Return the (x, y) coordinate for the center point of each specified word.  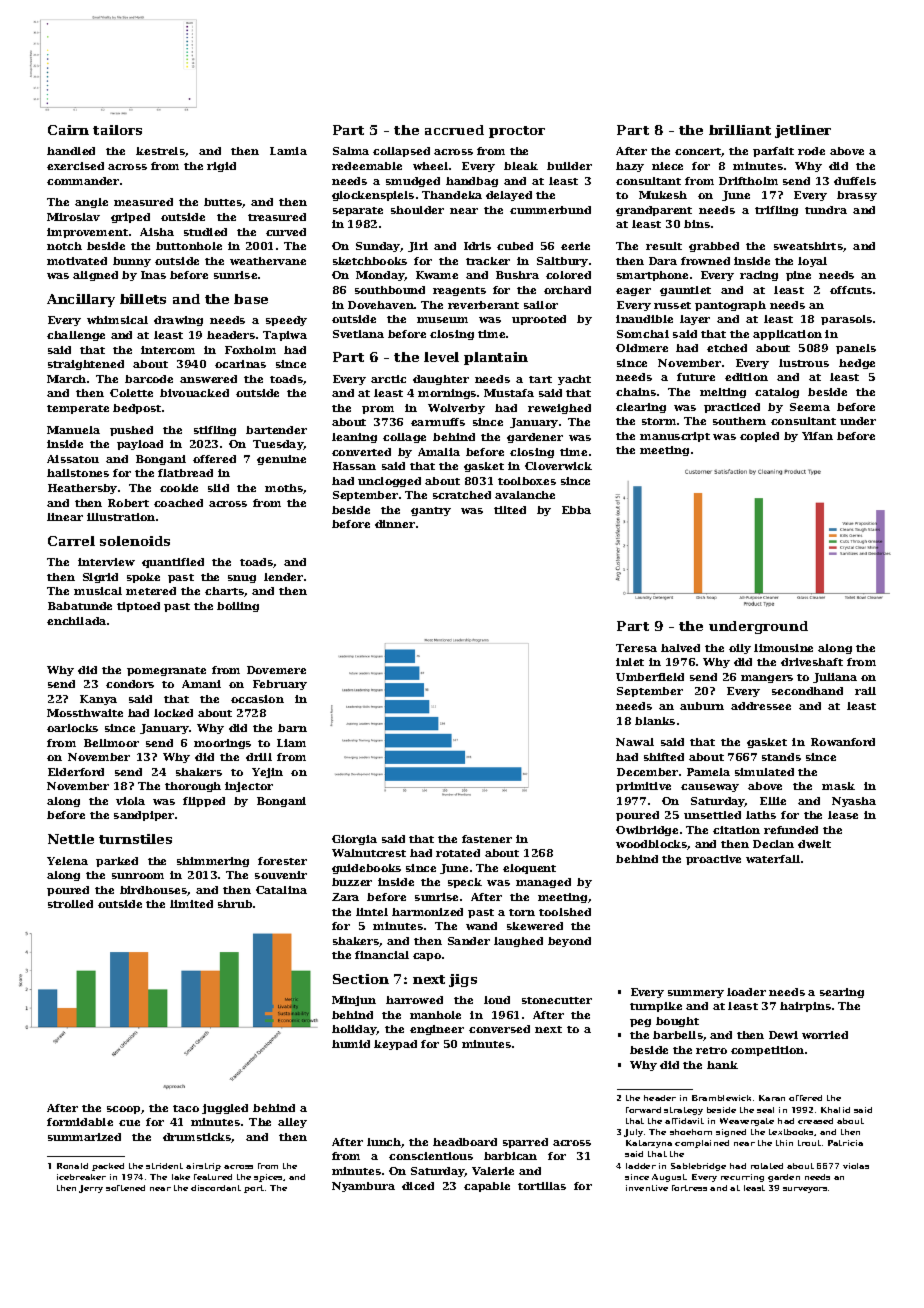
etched (727, 348)
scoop (123, 1110)
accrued (454, 130)
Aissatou (73, 459)
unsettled (712, 815)
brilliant (740, 130)
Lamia (288, 151)
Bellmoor (111, 743)
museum (442, 320)
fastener (487, 839)
